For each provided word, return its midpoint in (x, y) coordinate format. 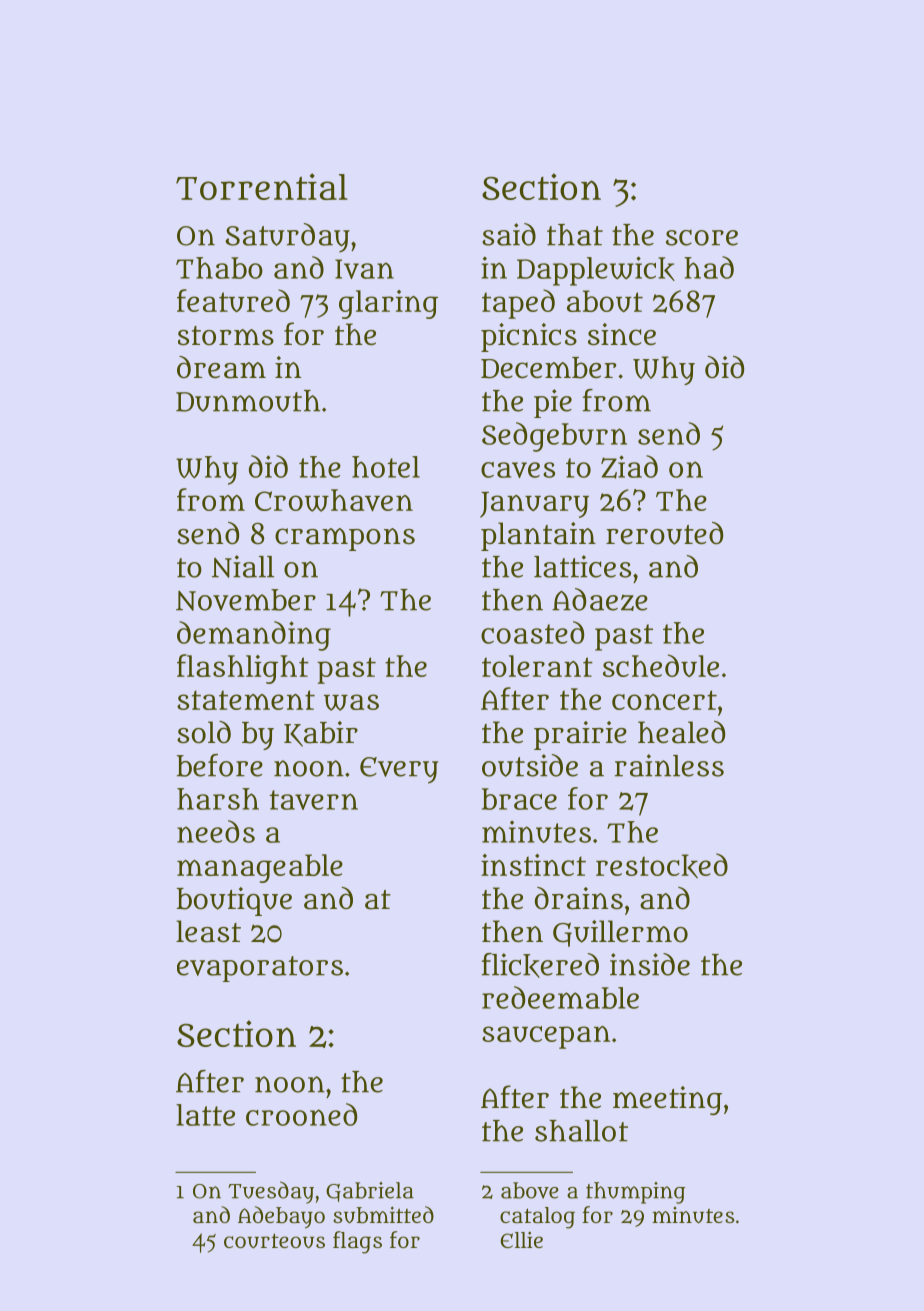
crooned (301, 1114)
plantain (538, 536)
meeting (667, 1100)
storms (226, 336)
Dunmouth (248, 401)
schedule (661, 665)
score (702, 238)
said (509, 234)
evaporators (260, 969)
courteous (274, 1241)
